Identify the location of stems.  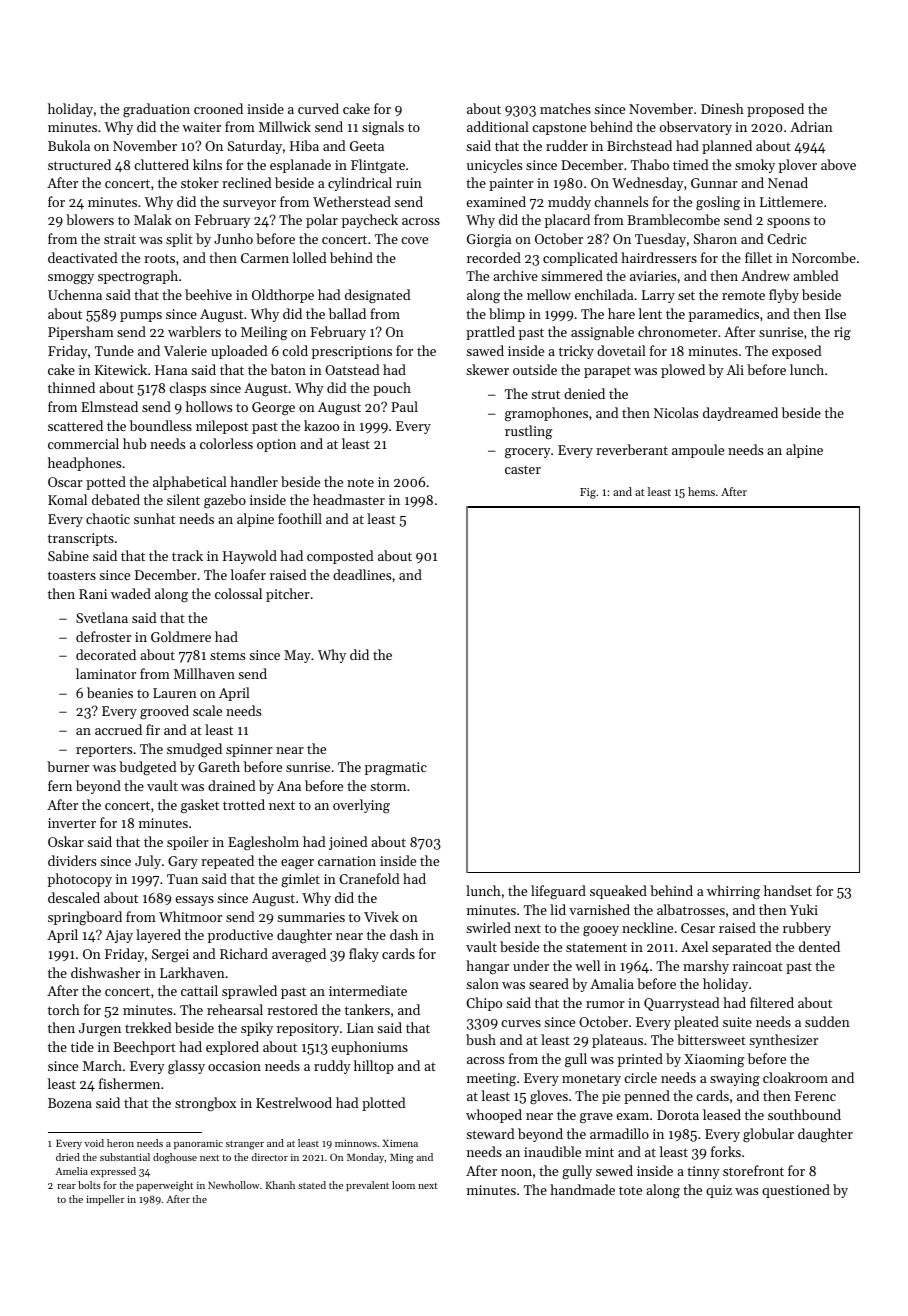
(227, 655).
